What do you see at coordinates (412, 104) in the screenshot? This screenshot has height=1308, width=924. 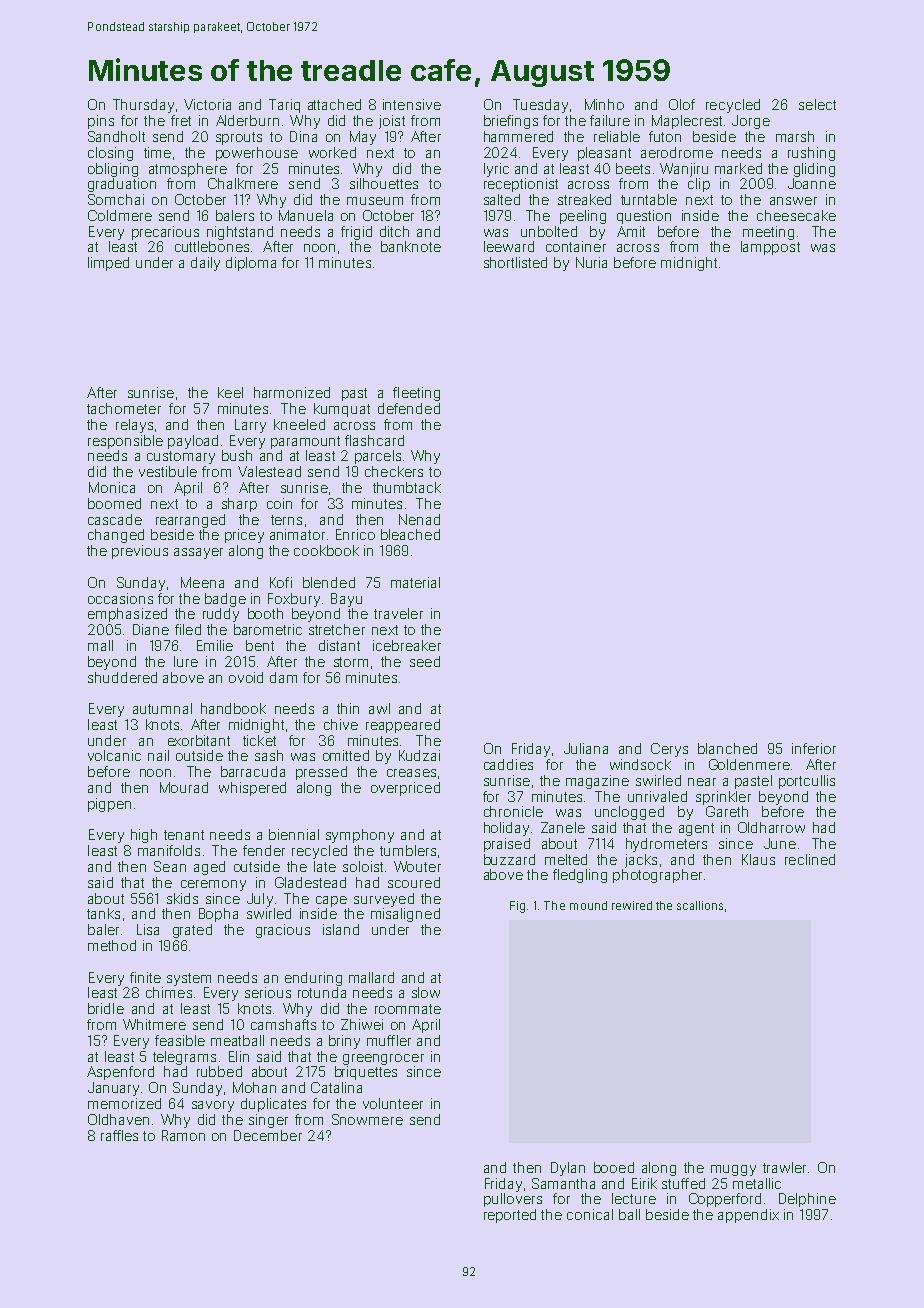 I see `intensive` at bounding box center [412, 104].
